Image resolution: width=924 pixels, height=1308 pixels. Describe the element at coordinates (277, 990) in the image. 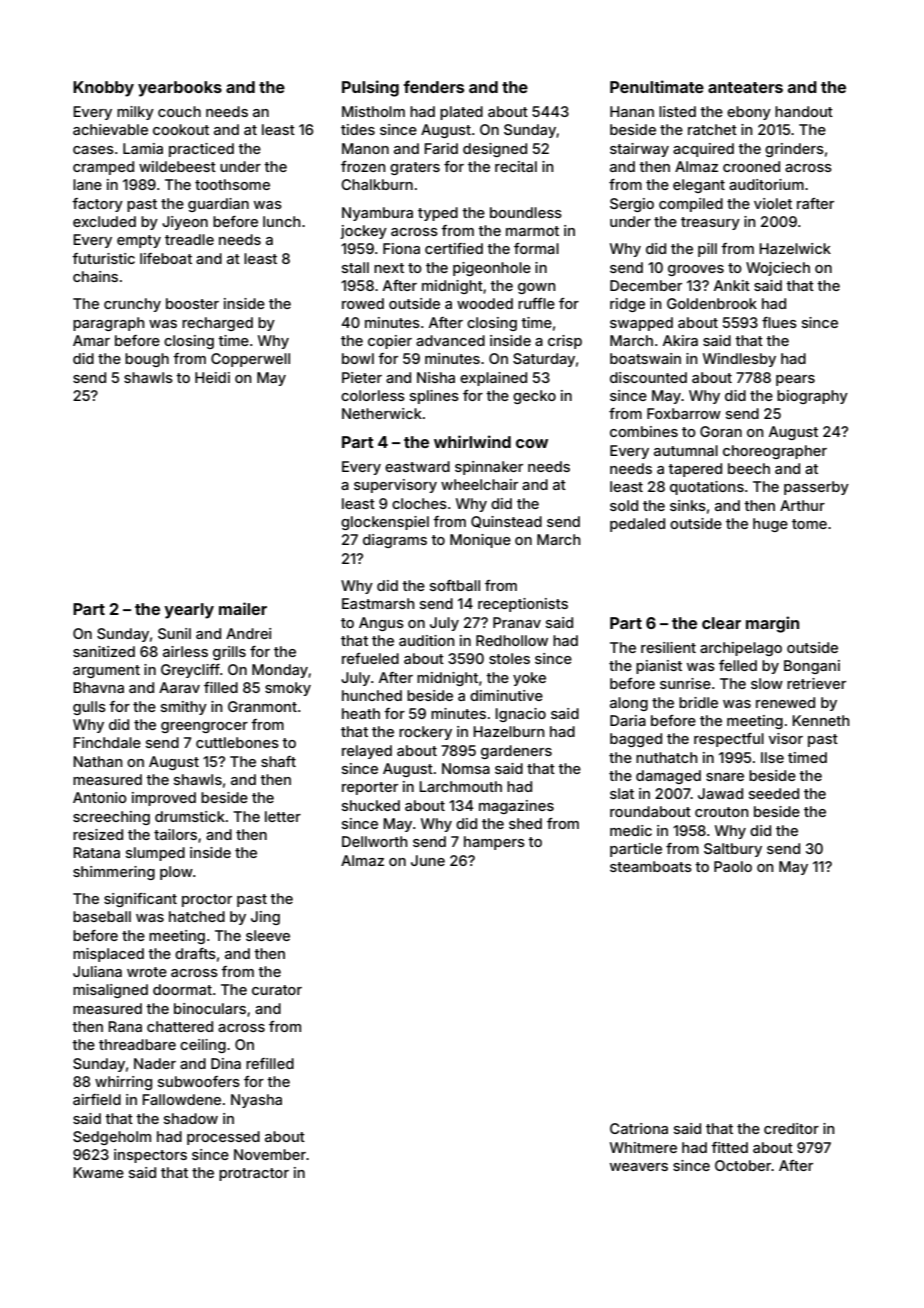

I see `curator` at that location.
